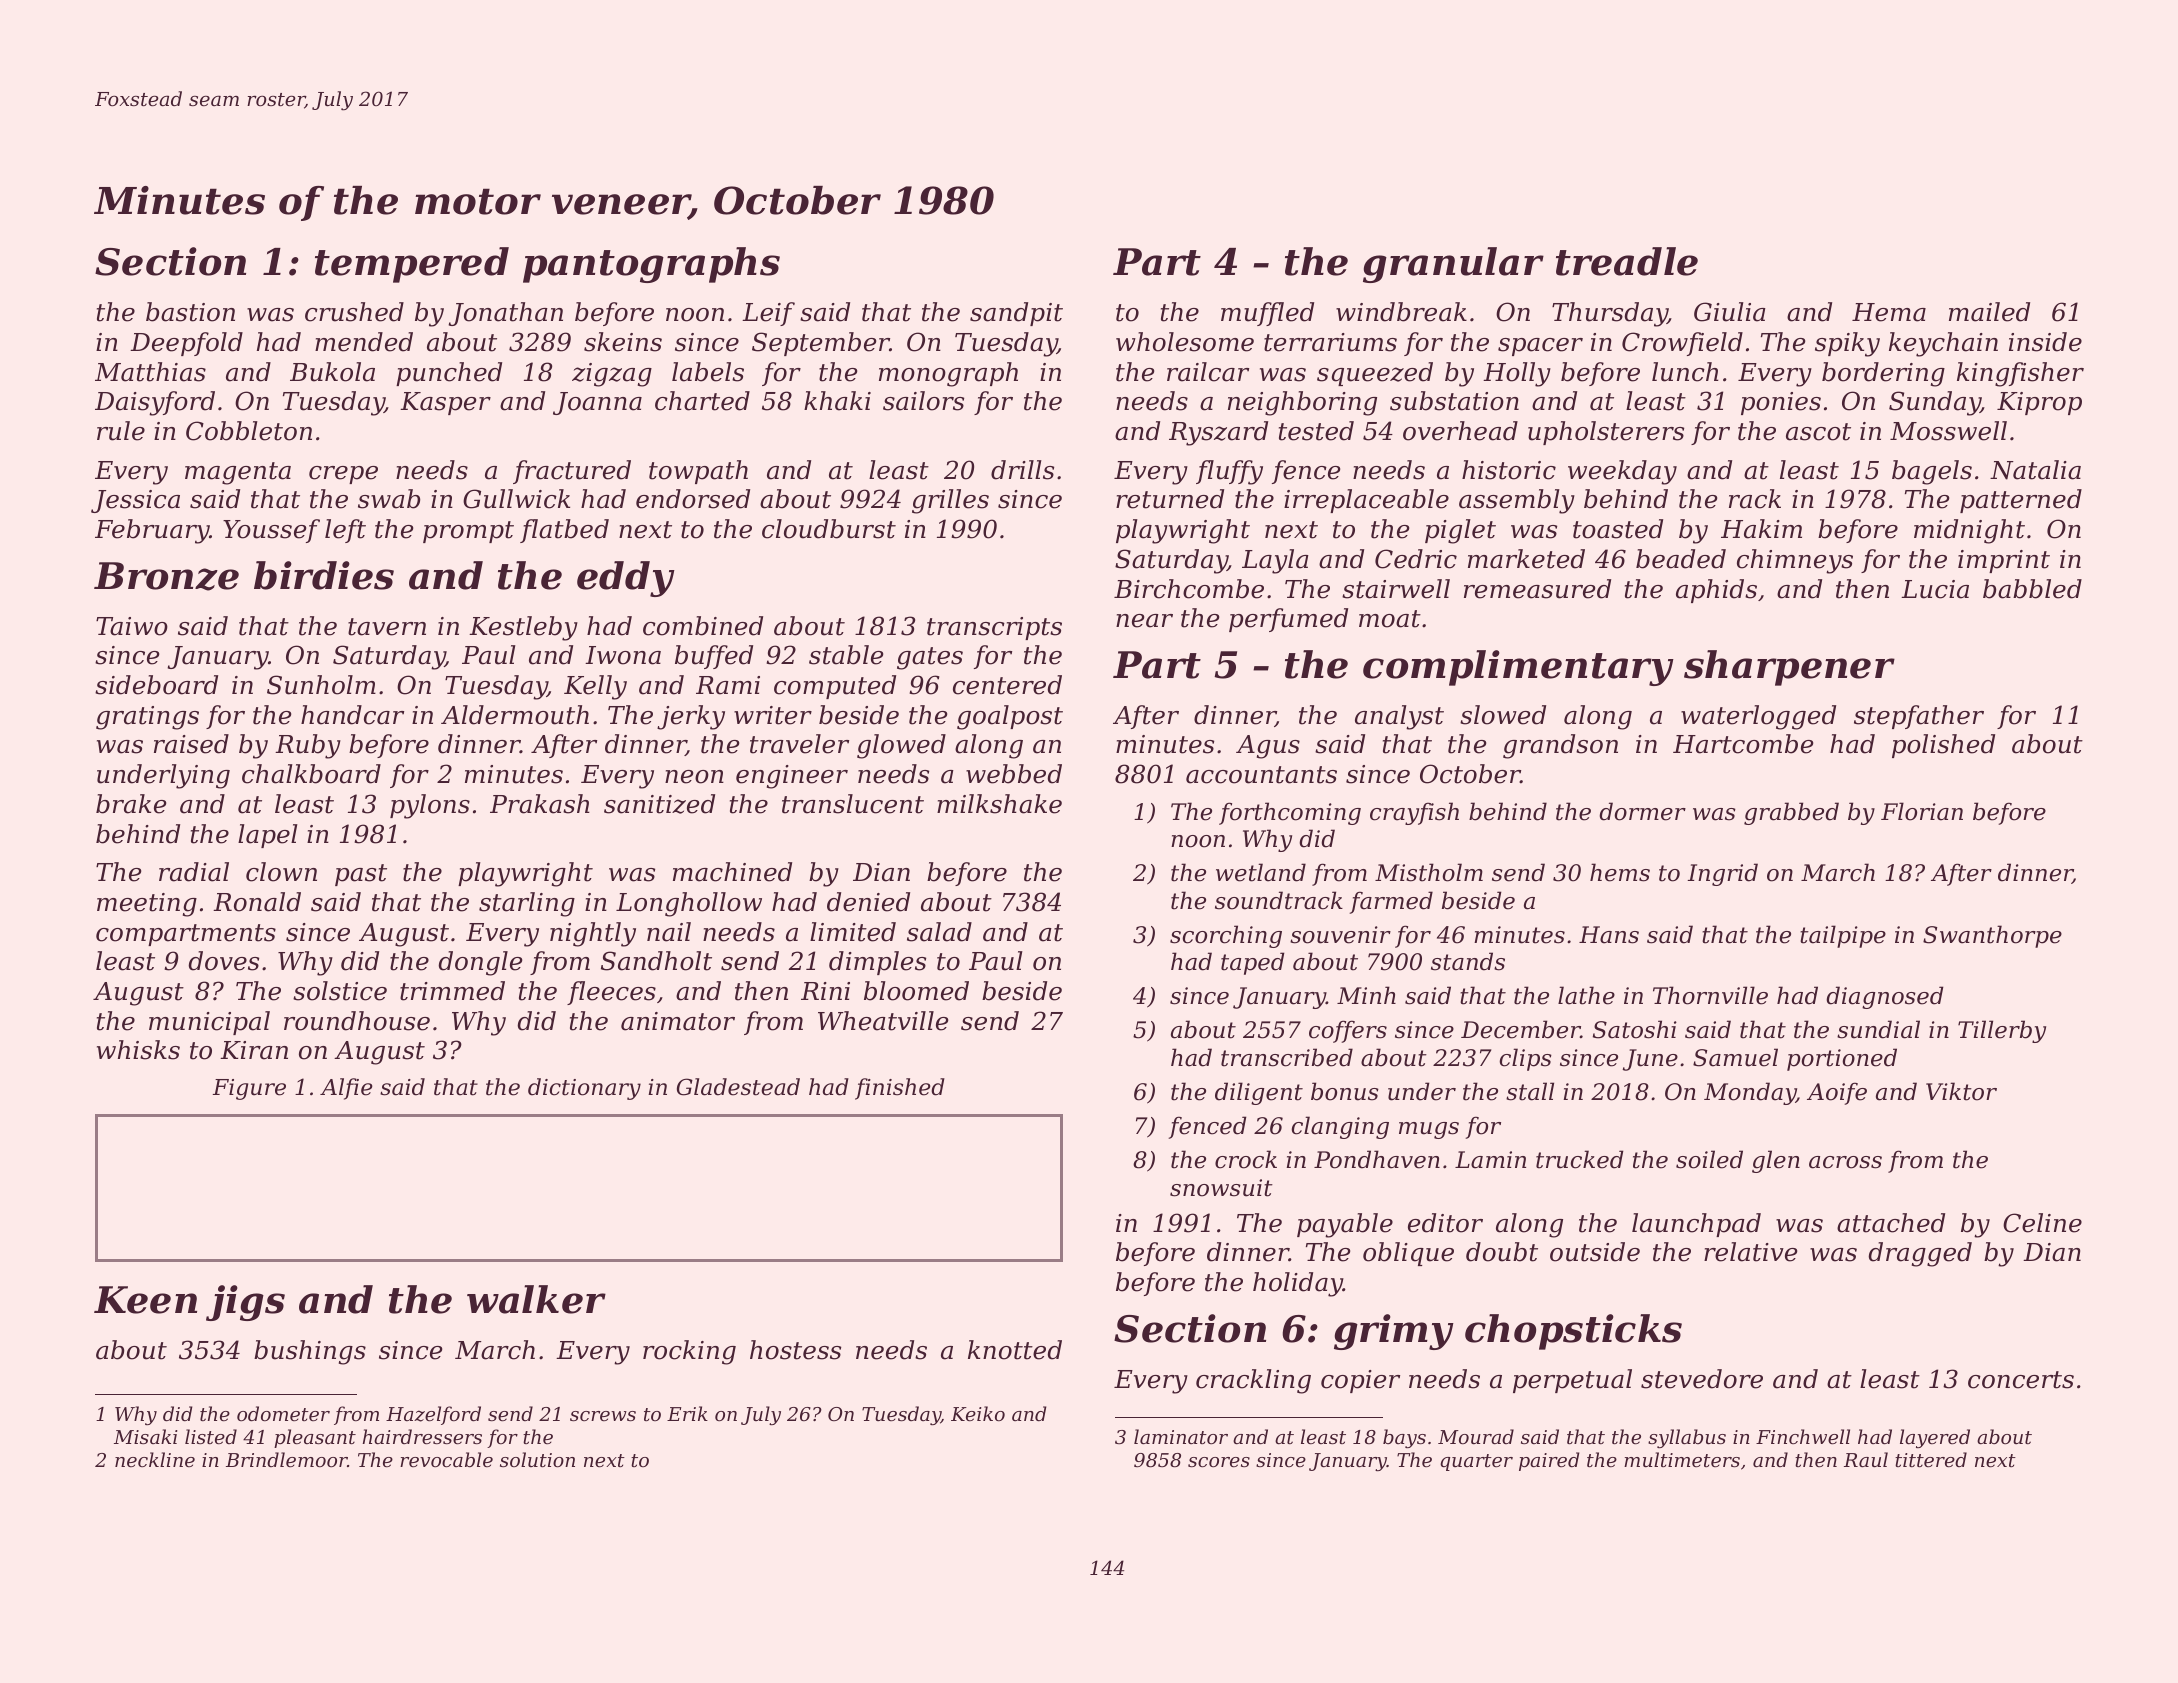 This screenshot has width=2178, height=1683. I want to click on treadle, so click(1627, 261).
